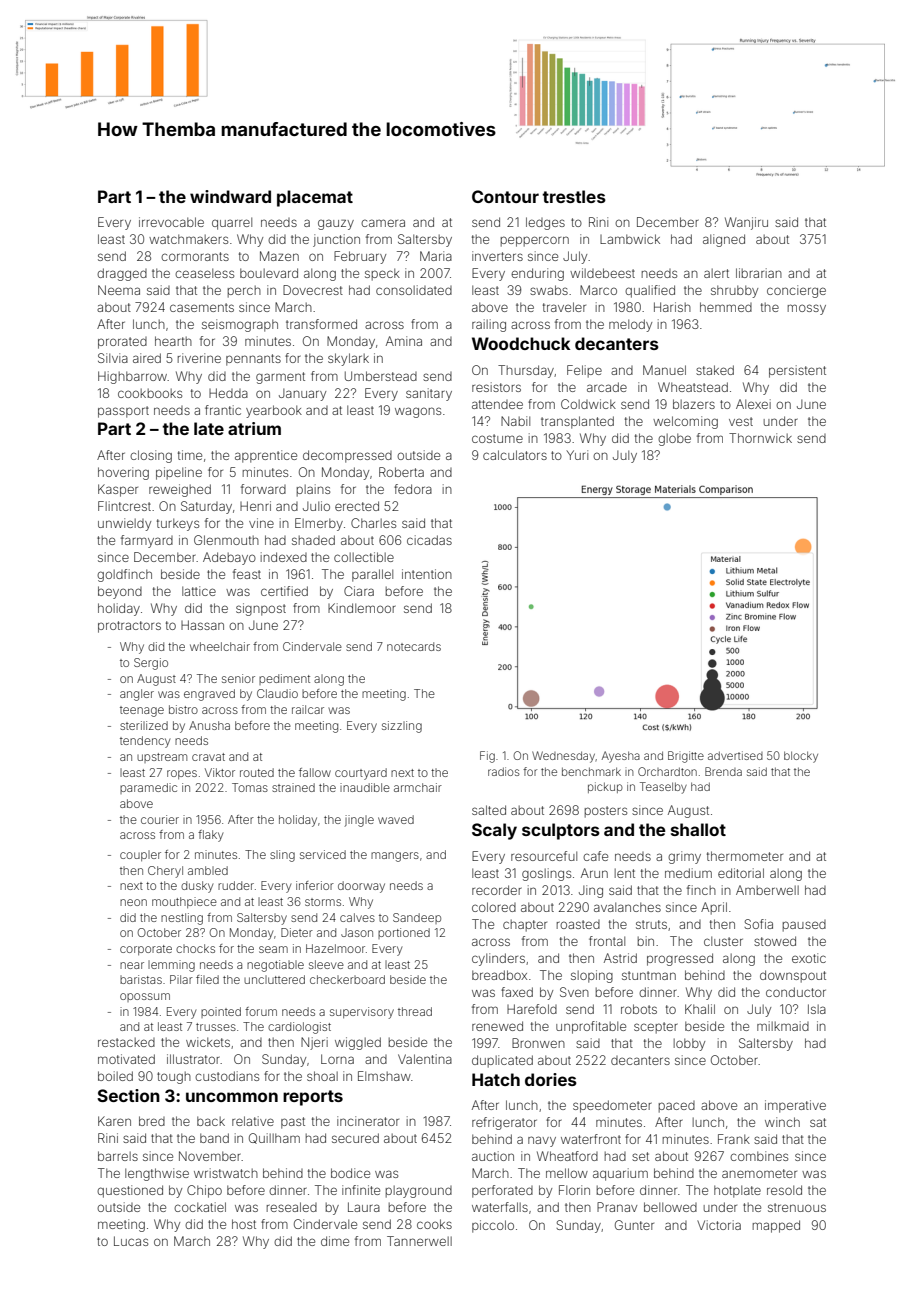  What do you see at coordinates (574, 196) in the screenshot?
I see `trestles` at bounding box center [574, 196].
